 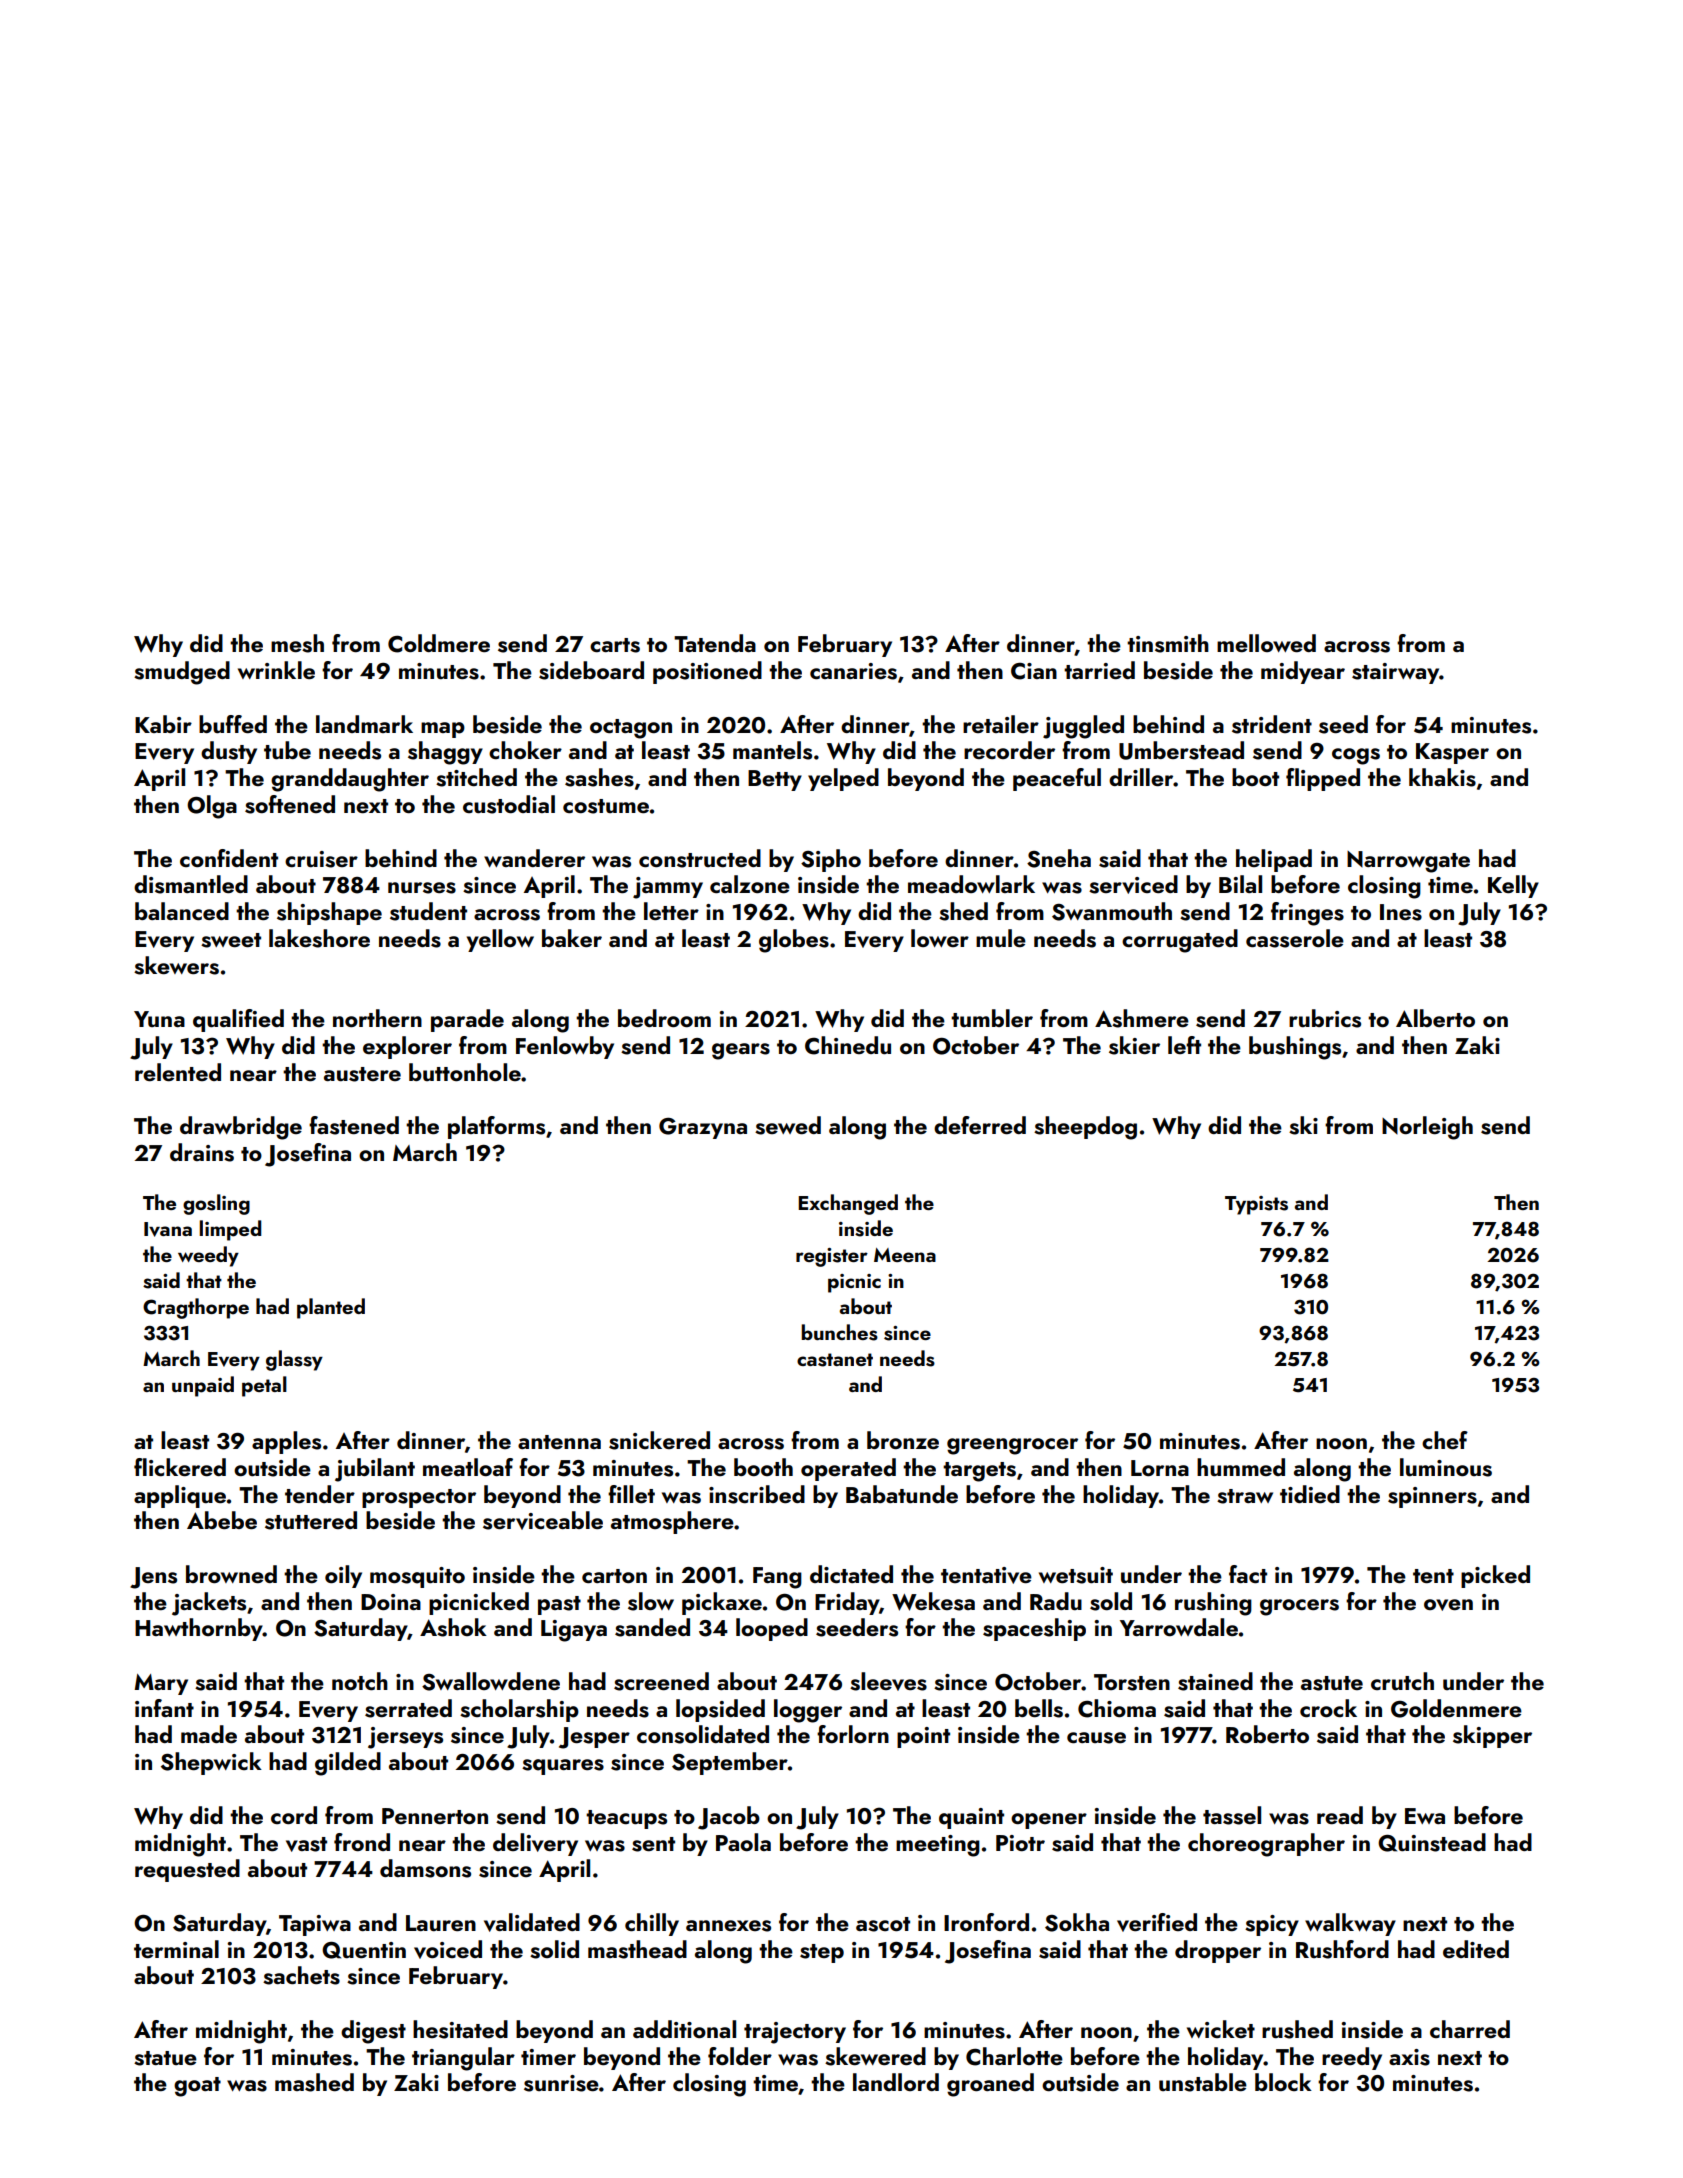 I want to click on Sipho, so click(x=831, y=860).
